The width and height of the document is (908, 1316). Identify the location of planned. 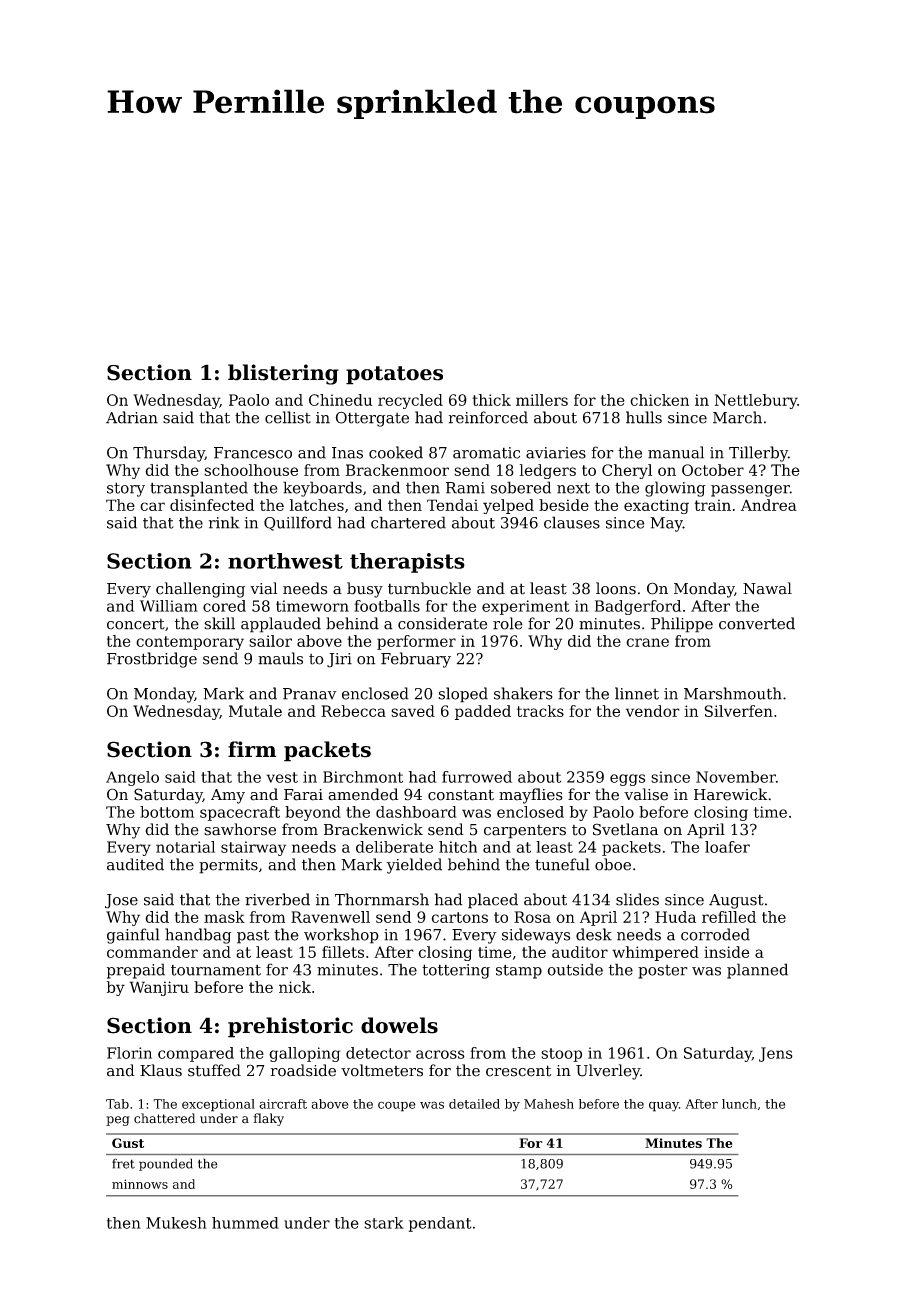
(757, 971).
